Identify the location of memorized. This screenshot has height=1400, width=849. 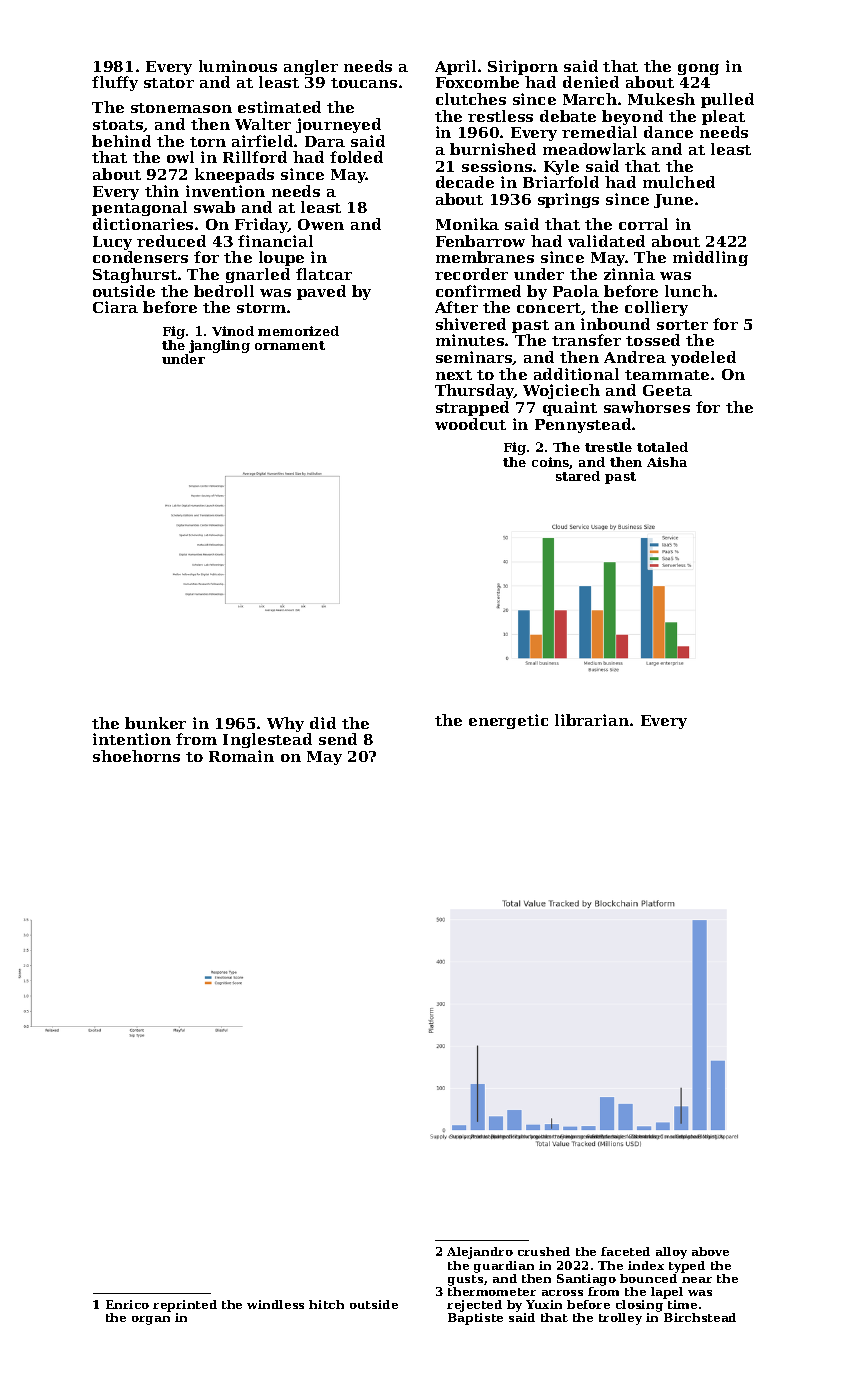
(298, 331).
